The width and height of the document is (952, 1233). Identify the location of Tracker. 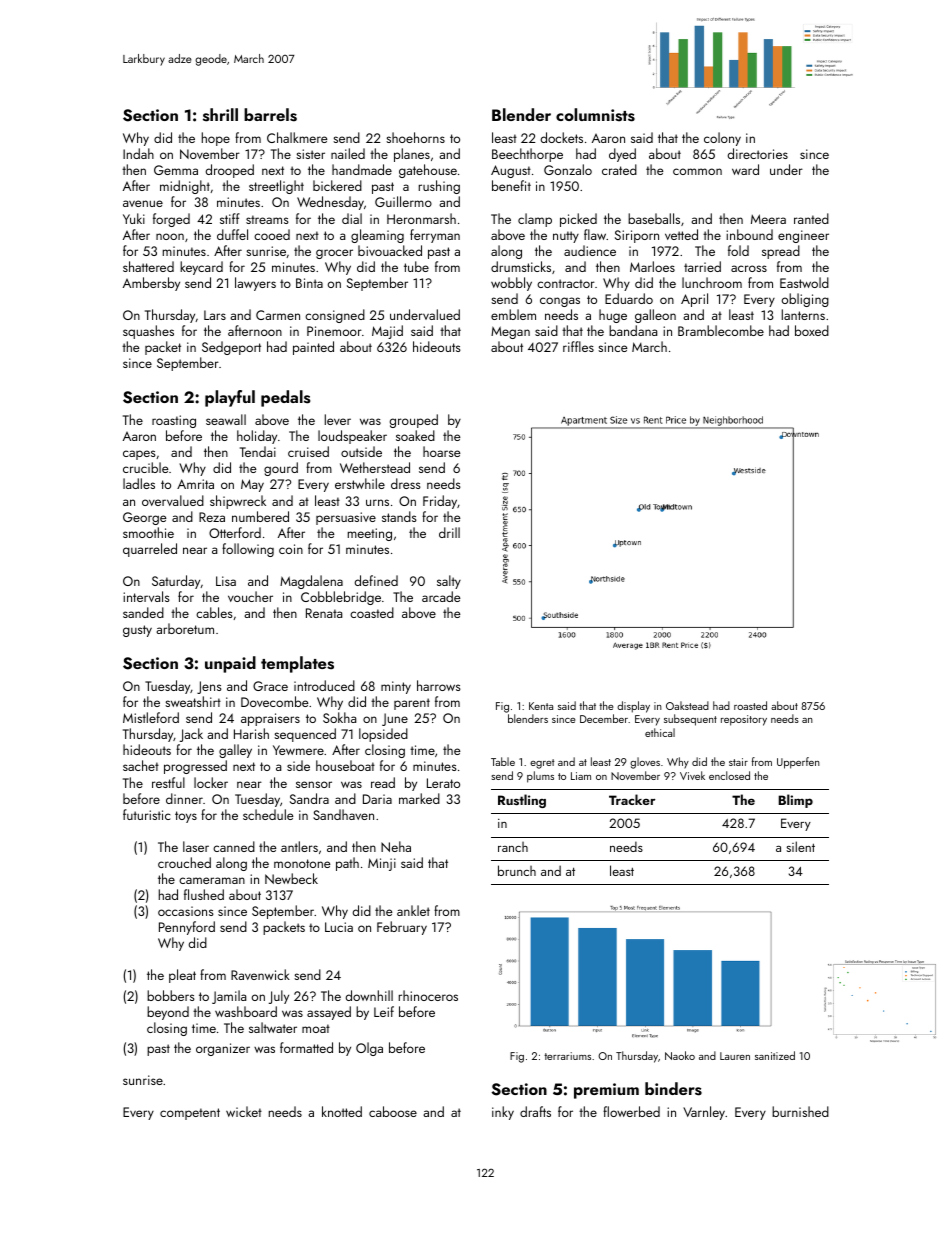
(632, 799).
